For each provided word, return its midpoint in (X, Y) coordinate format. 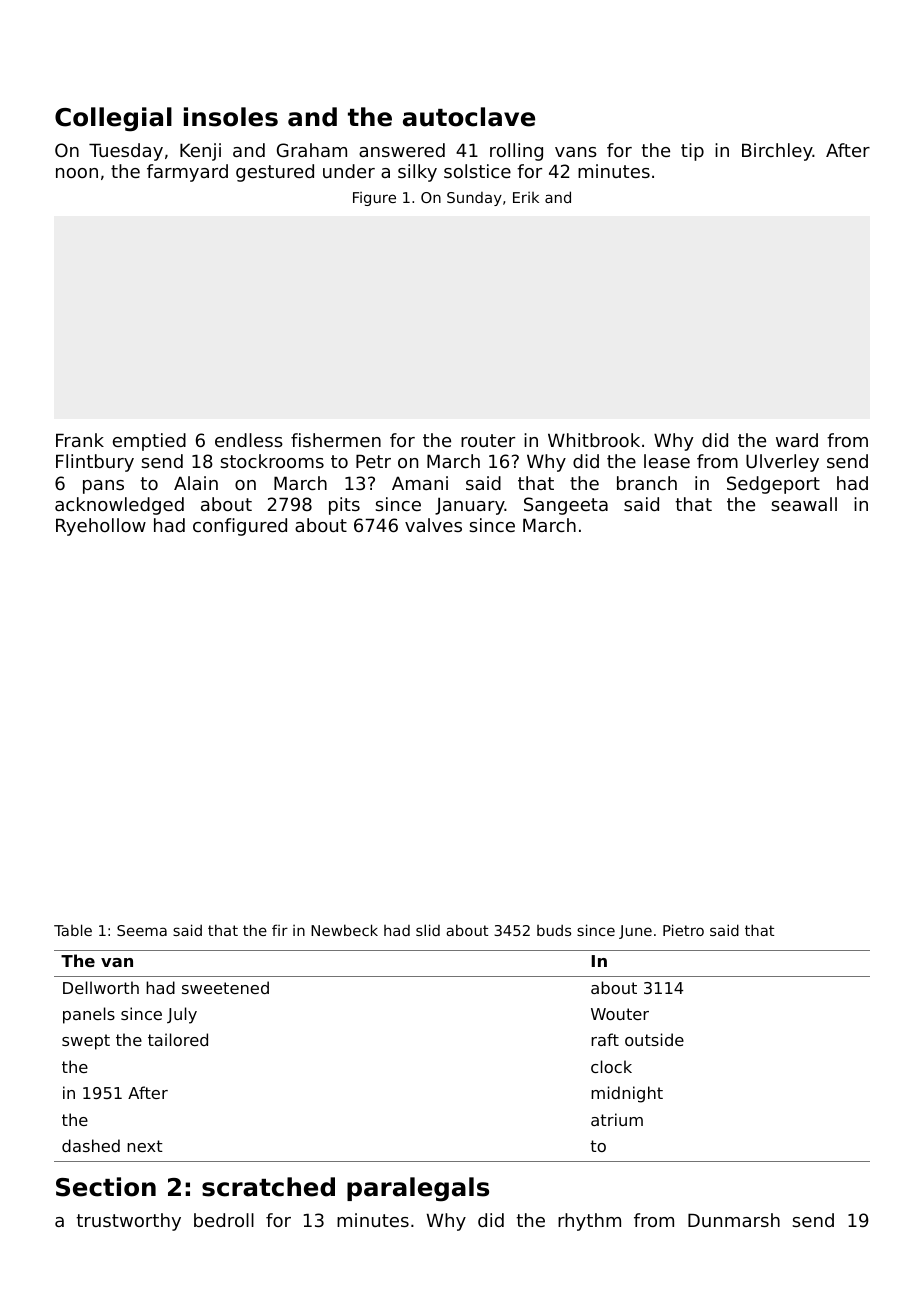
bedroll (224, 1220)
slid (428, 930)
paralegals (418, 1189)
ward (797, 440)
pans (103, 487)
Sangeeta (566, 506)
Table (73, 930)
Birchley (777, 152)
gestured (275, 173)
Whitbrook (594, 440)
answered (402, 150)
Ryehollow (101, 527)
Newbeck (344, 930)
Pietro (683, 930)
